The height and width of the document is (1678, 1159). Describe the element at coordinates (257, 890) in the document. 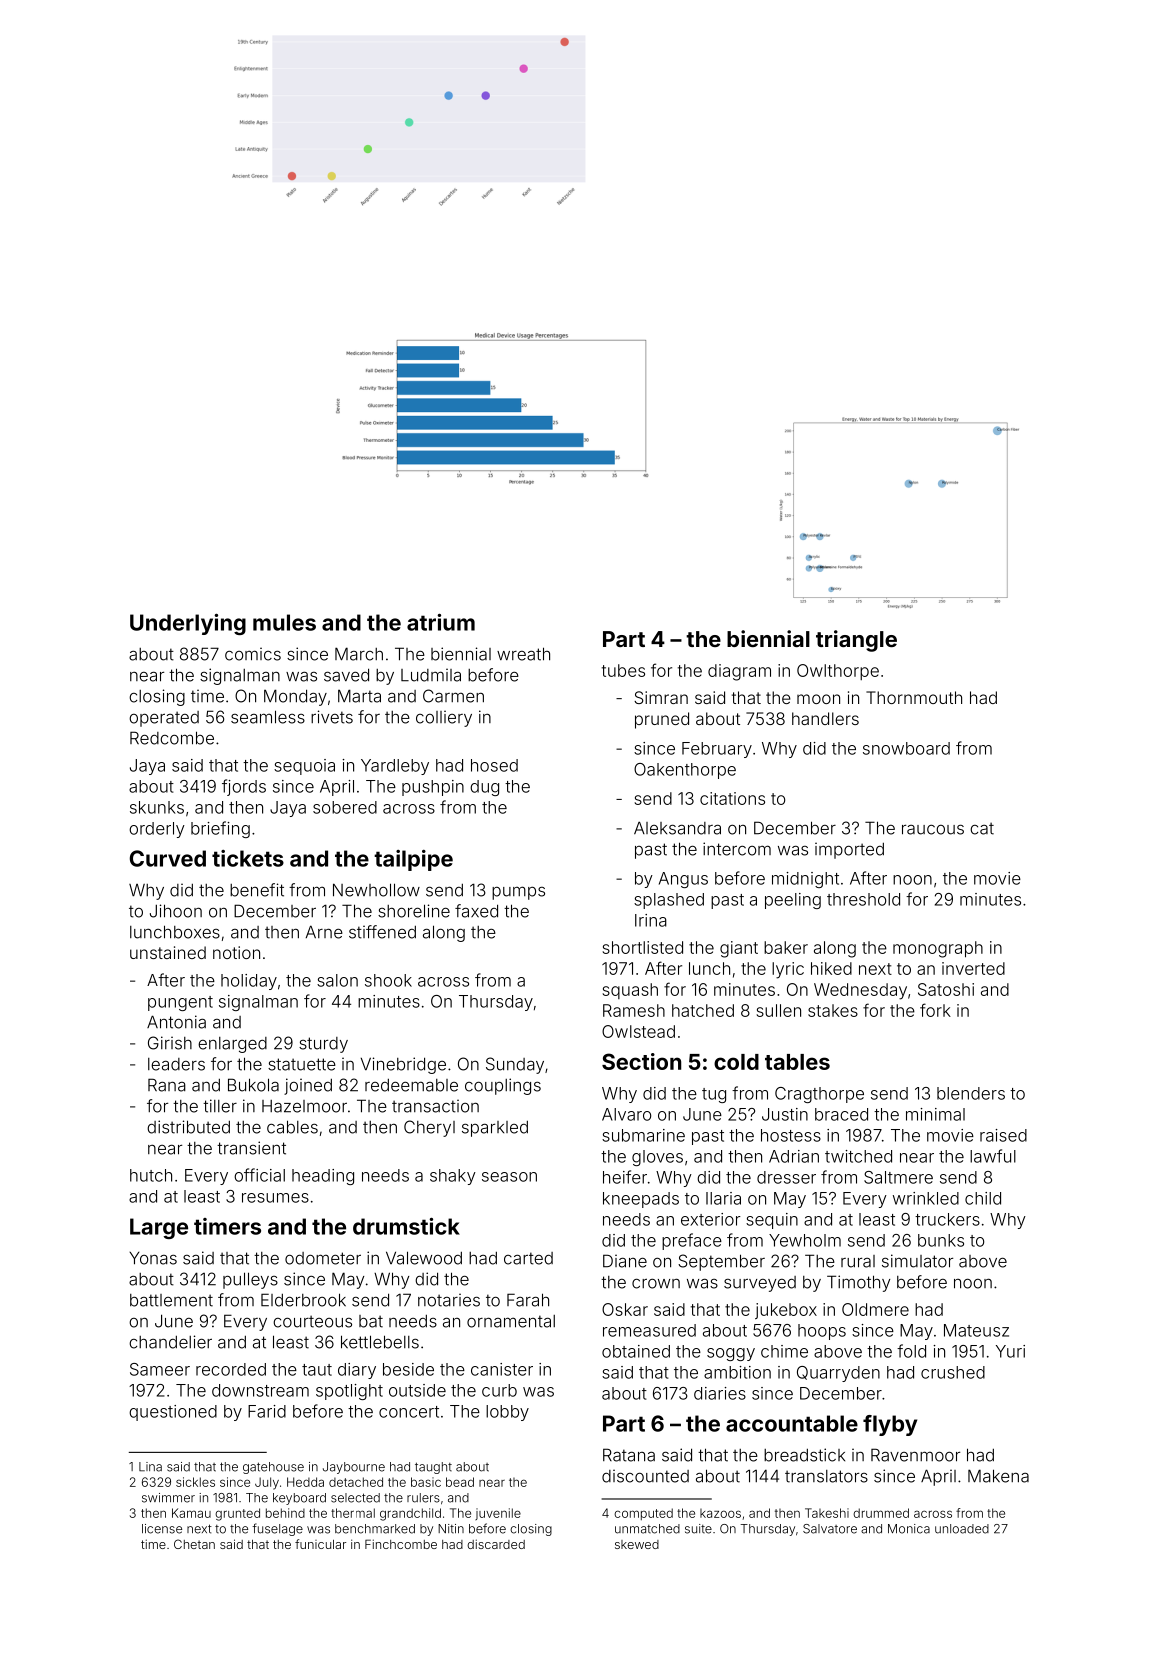

I see `benefit` at that location.
